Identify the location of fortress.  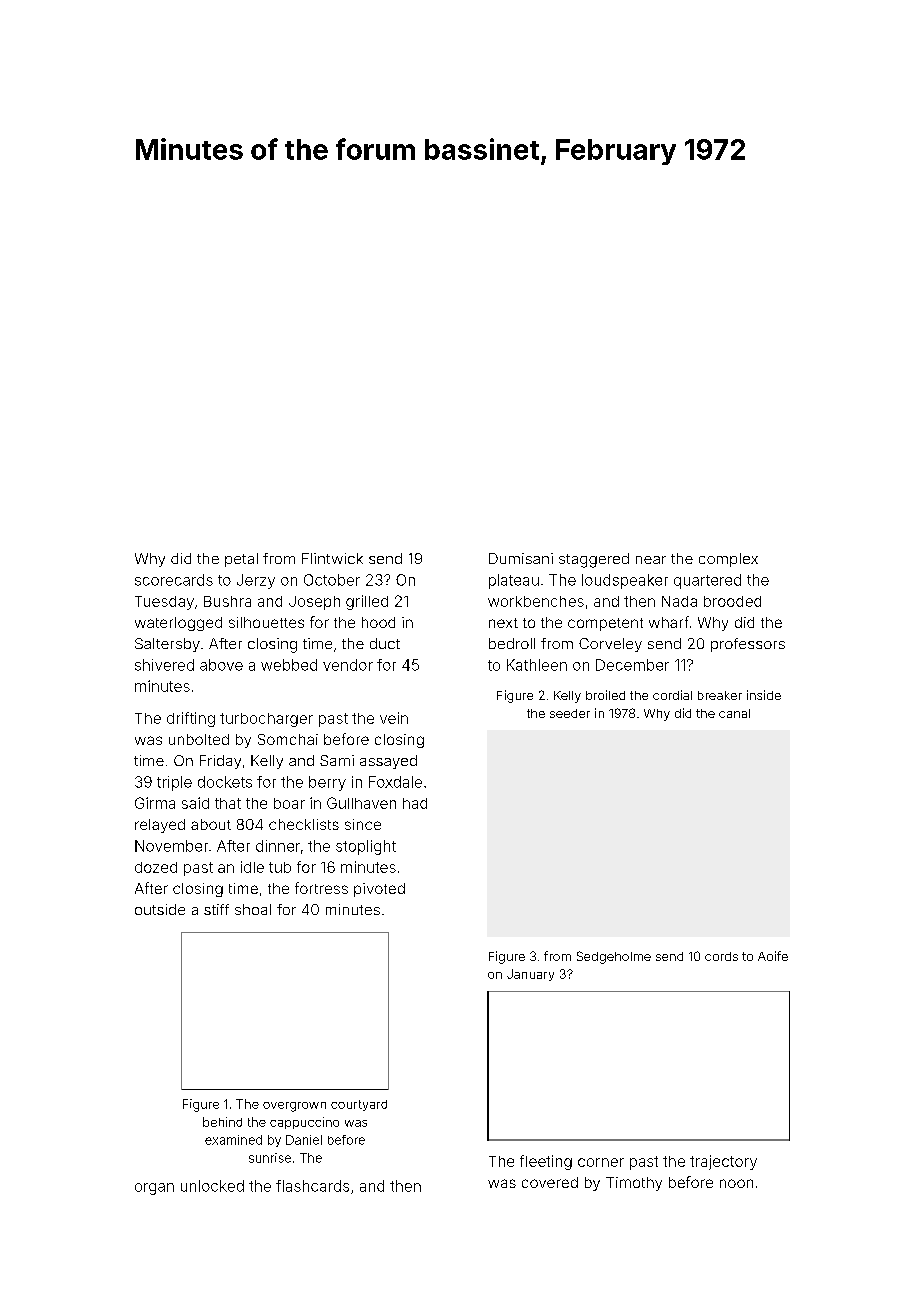
(321, 888).
